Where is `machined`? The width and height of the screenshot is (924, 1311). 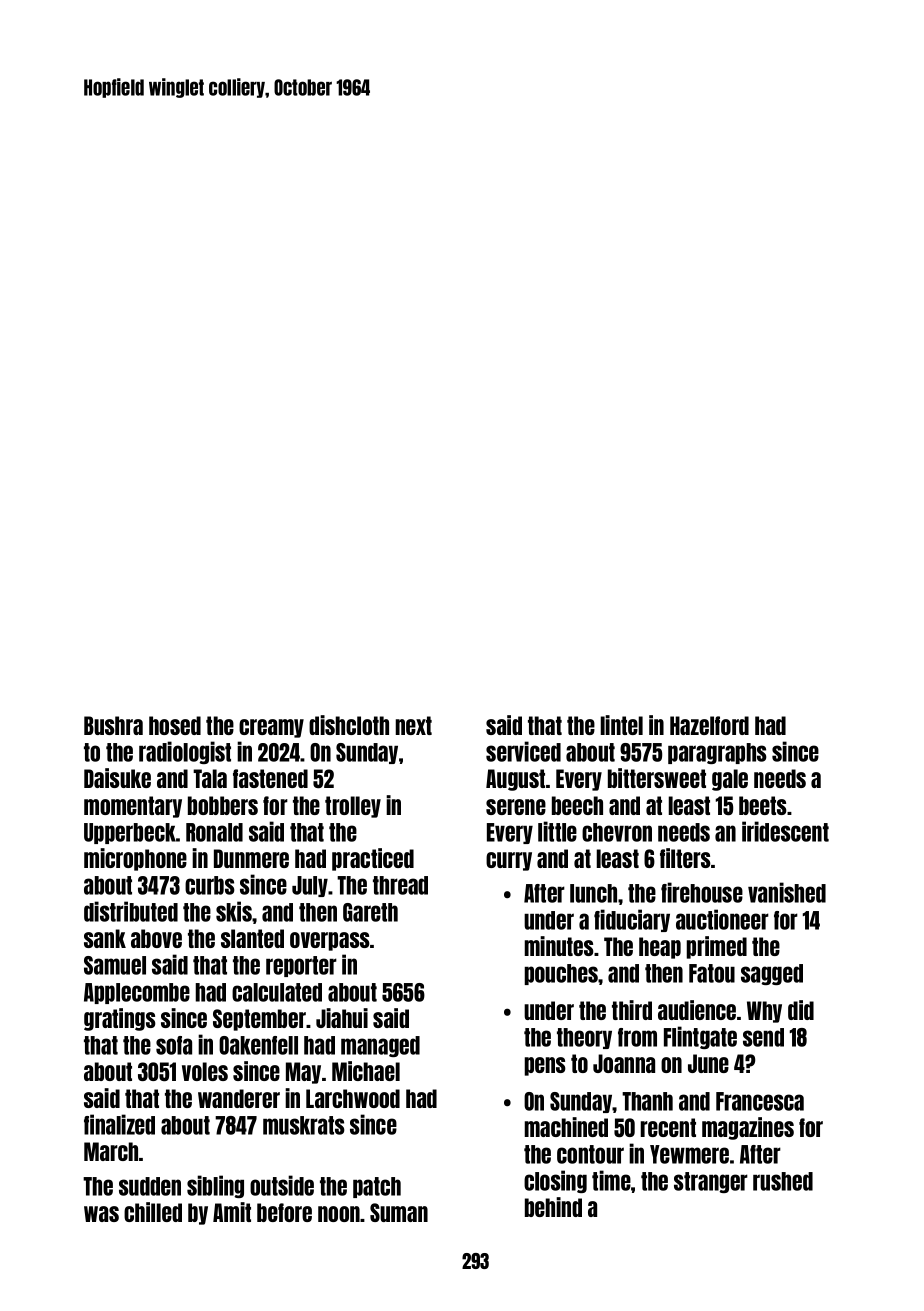
machined is located at coordinates (566, 1127).
